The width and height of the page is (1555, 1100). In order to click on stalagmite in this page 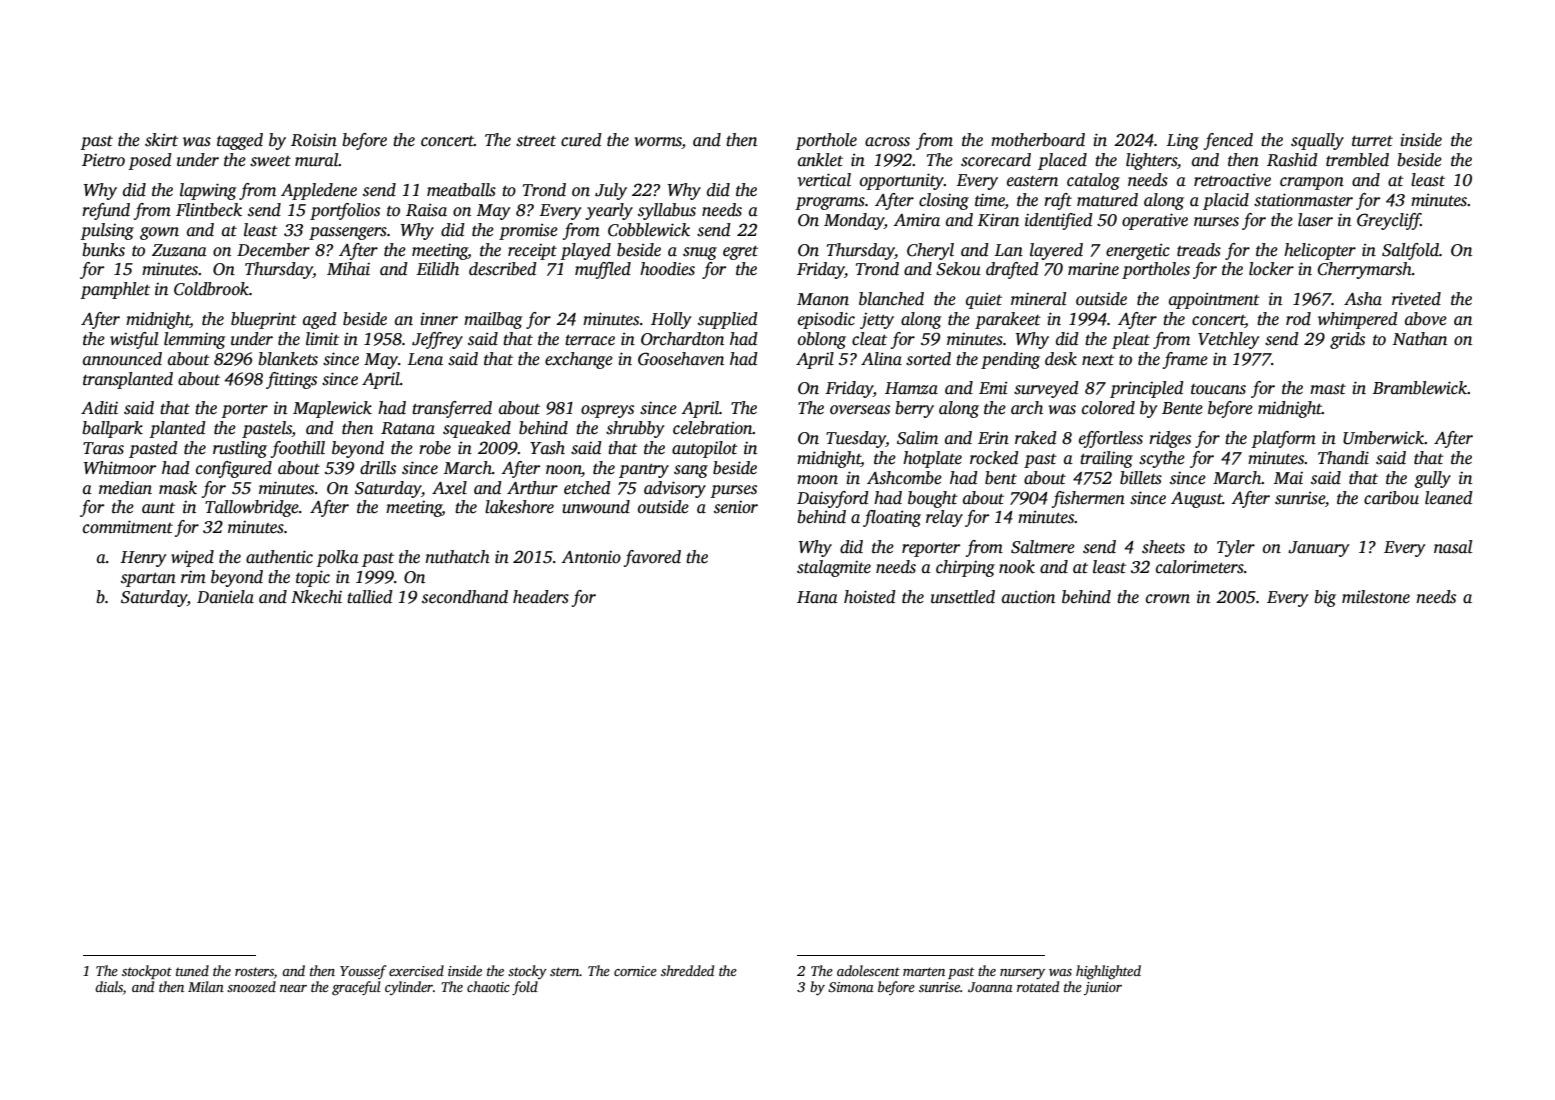, I will do `click(834, 568)`.
